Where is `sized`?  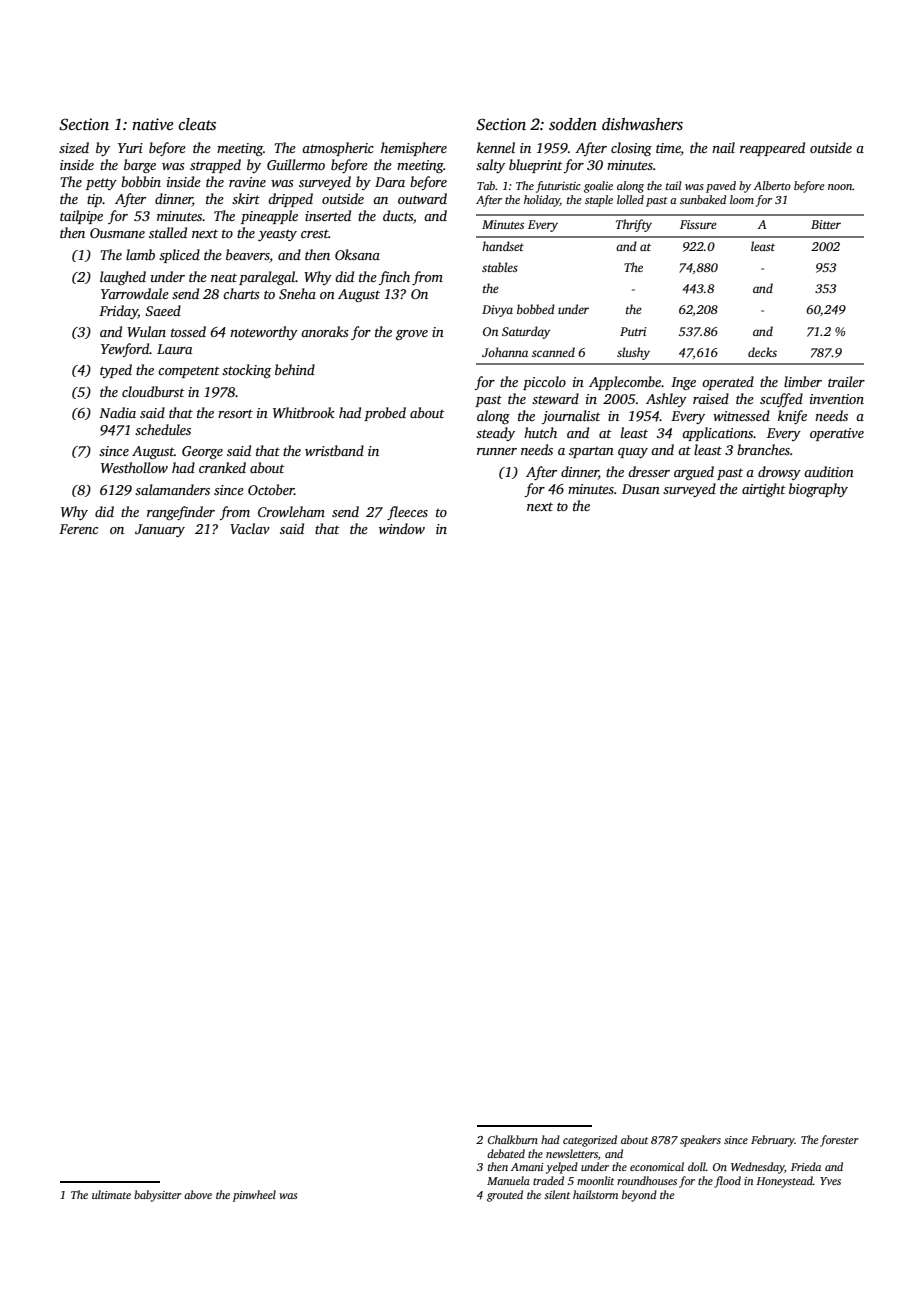
sized is located at coordinates (74, 147).
